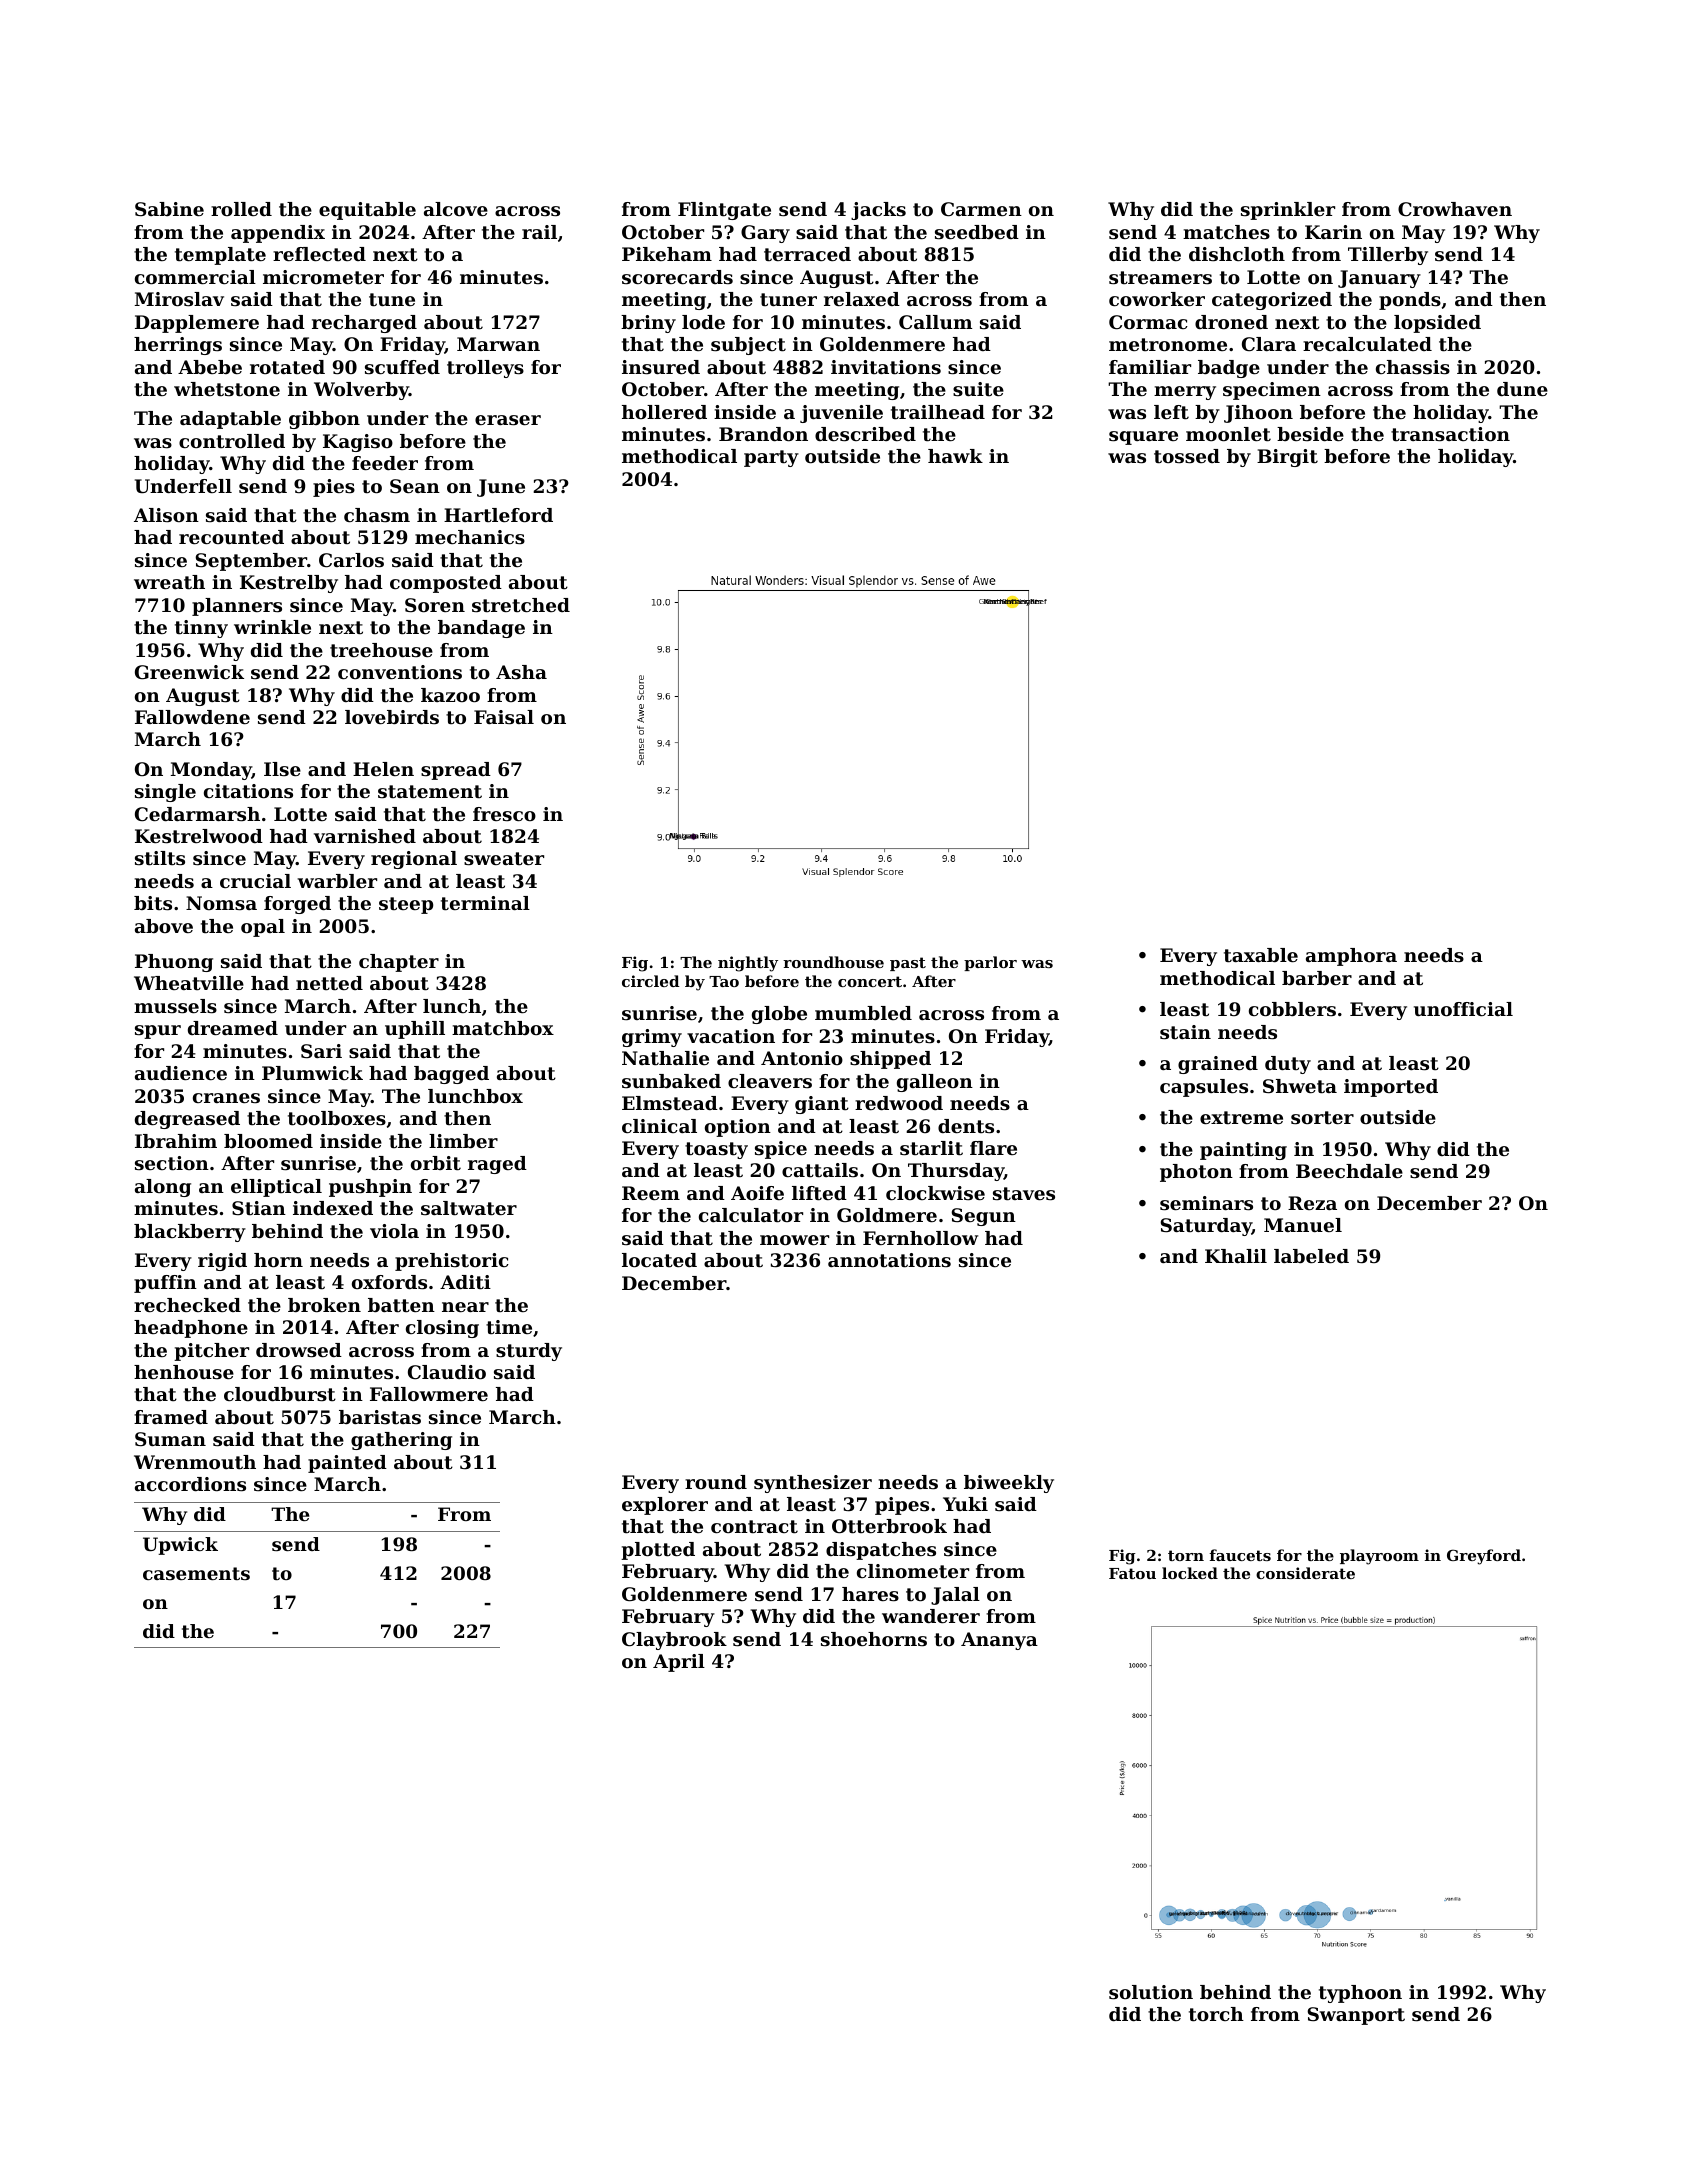 The image size is (1683, 2178). What do you see at coordinates (1151, 1992) in the screenshot?
I see `solution` at bounding box center [1151, 1992].
